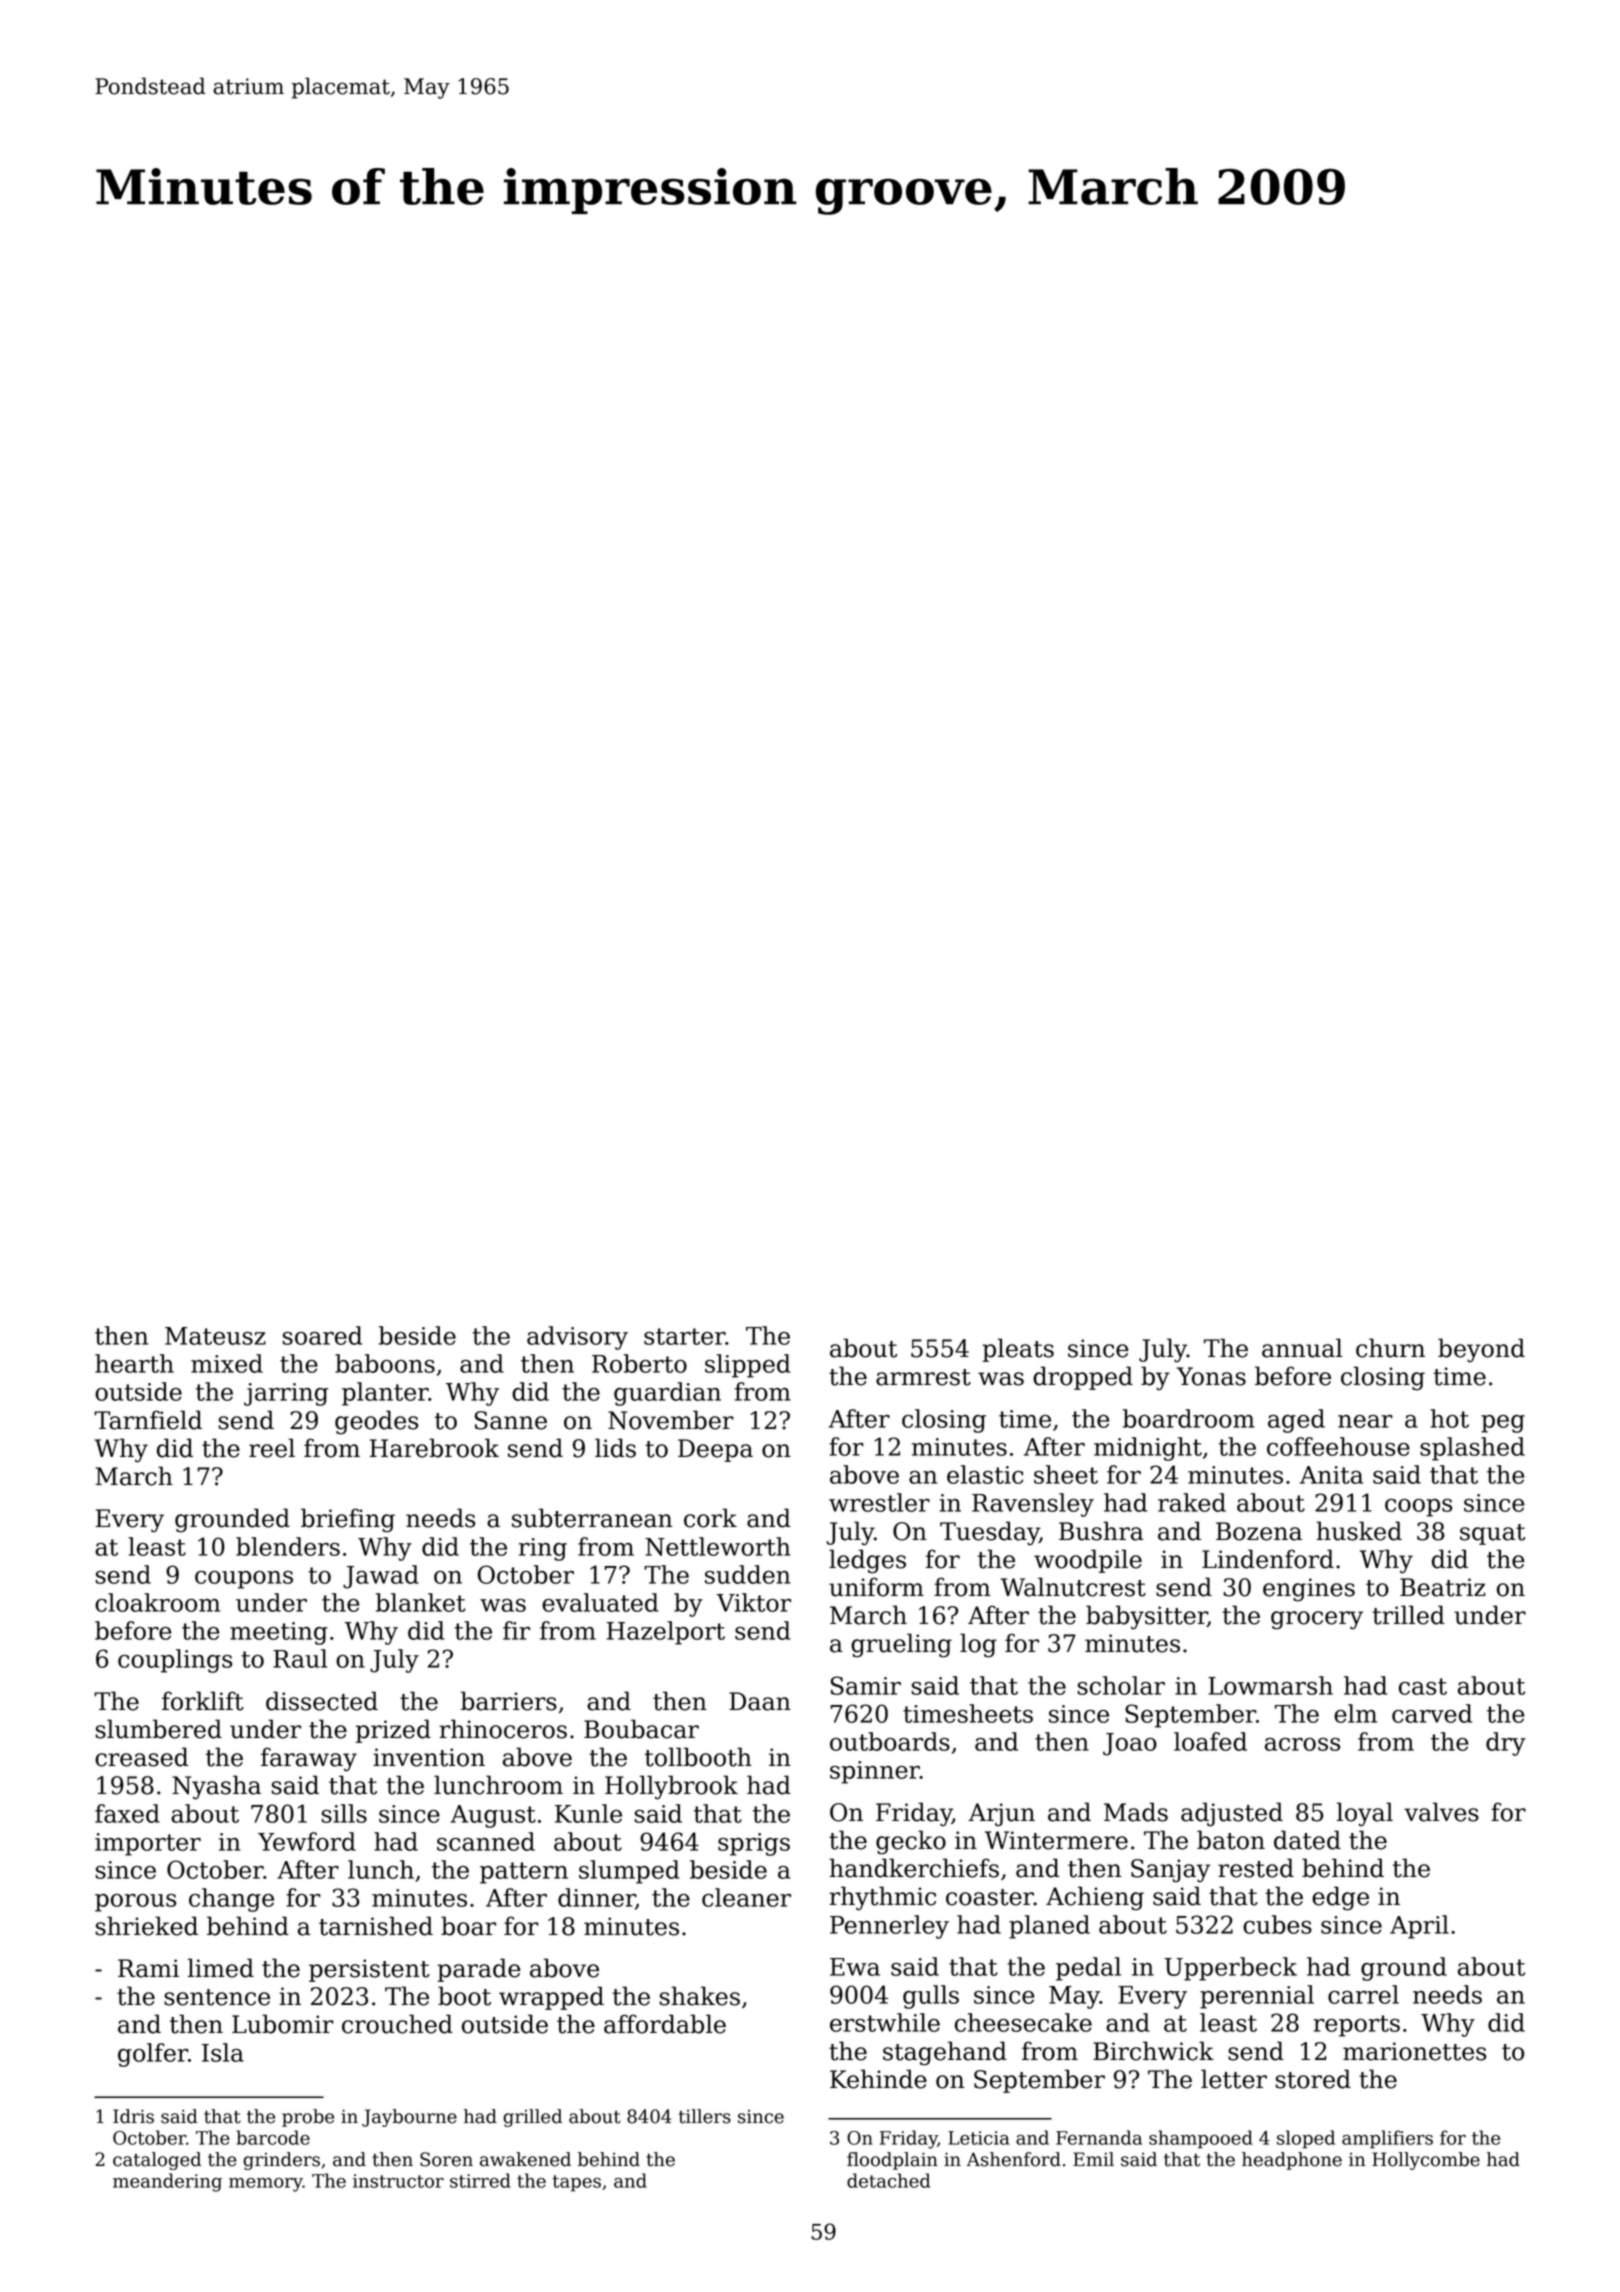 This page has width=1620, height=2292. What do you see at coordinates (1033, 1505) in the page?
I see `Ravensley` at bounding box center [1033, 1505].
